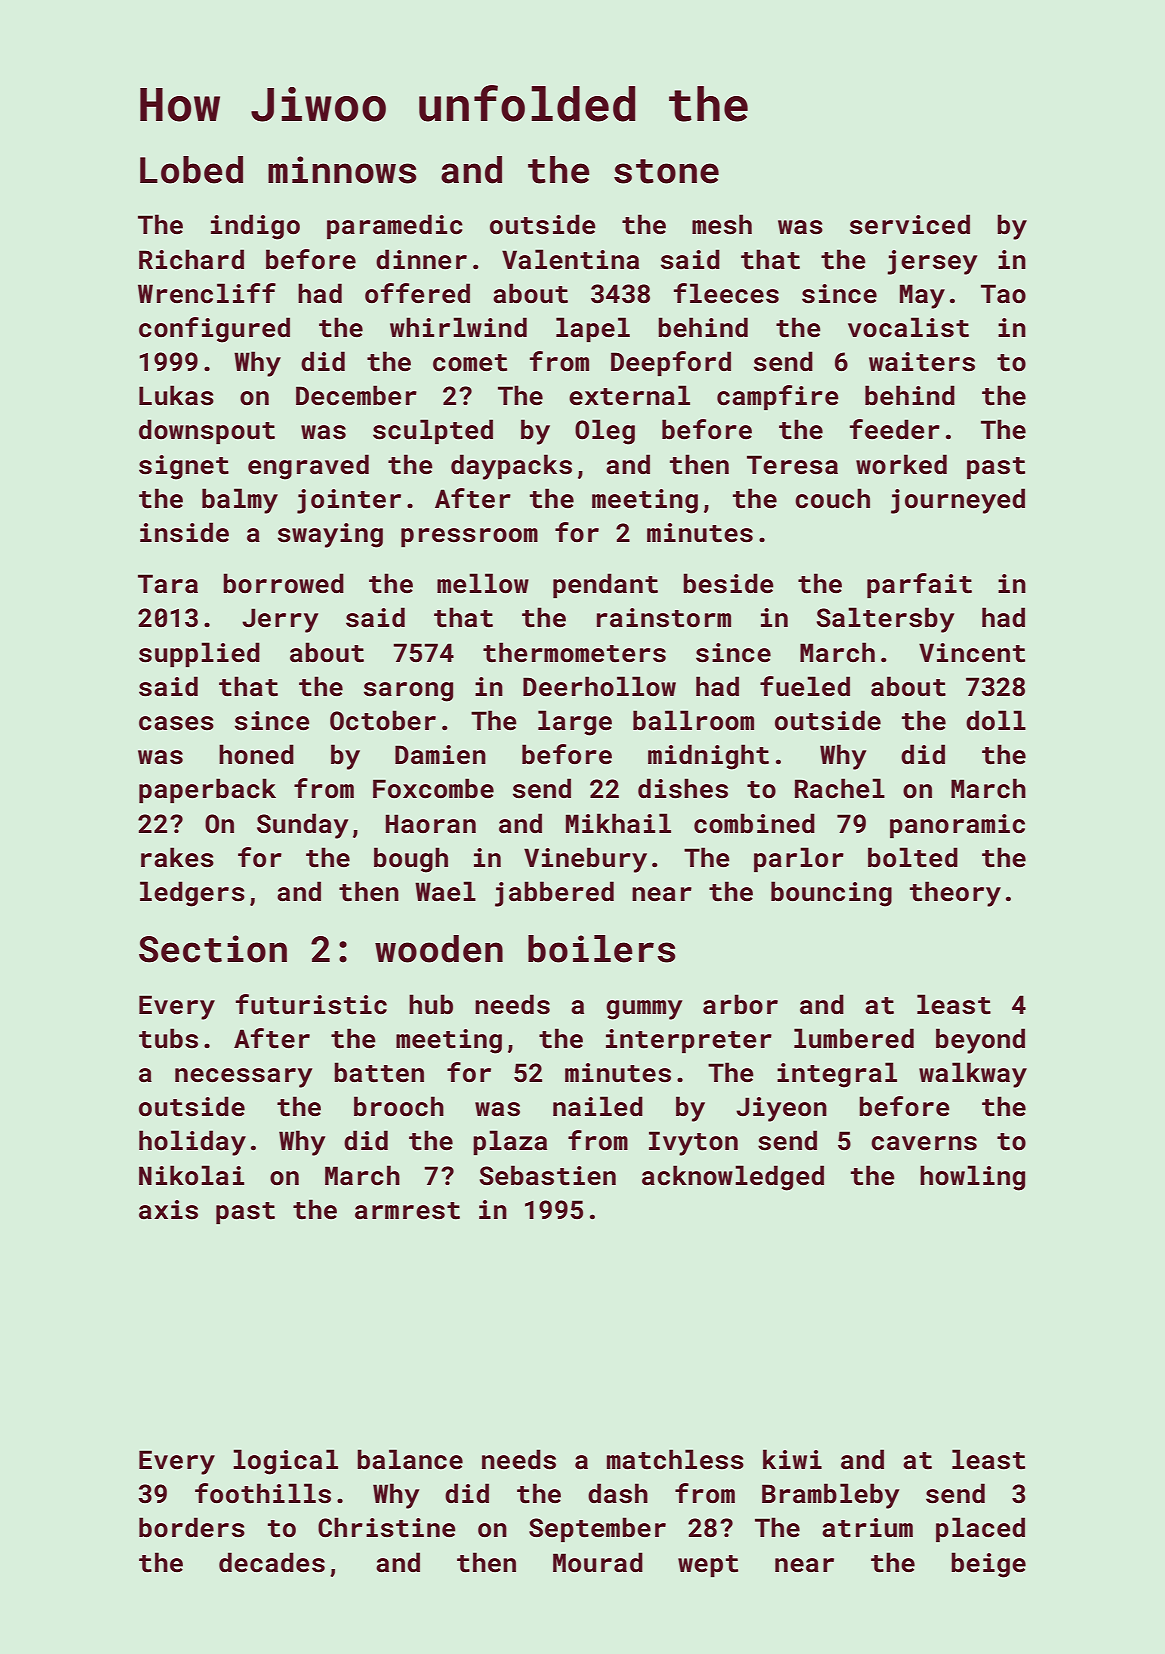 This page has height=1654, width=1165. I want to click on journeyed, so click(958, 501).
